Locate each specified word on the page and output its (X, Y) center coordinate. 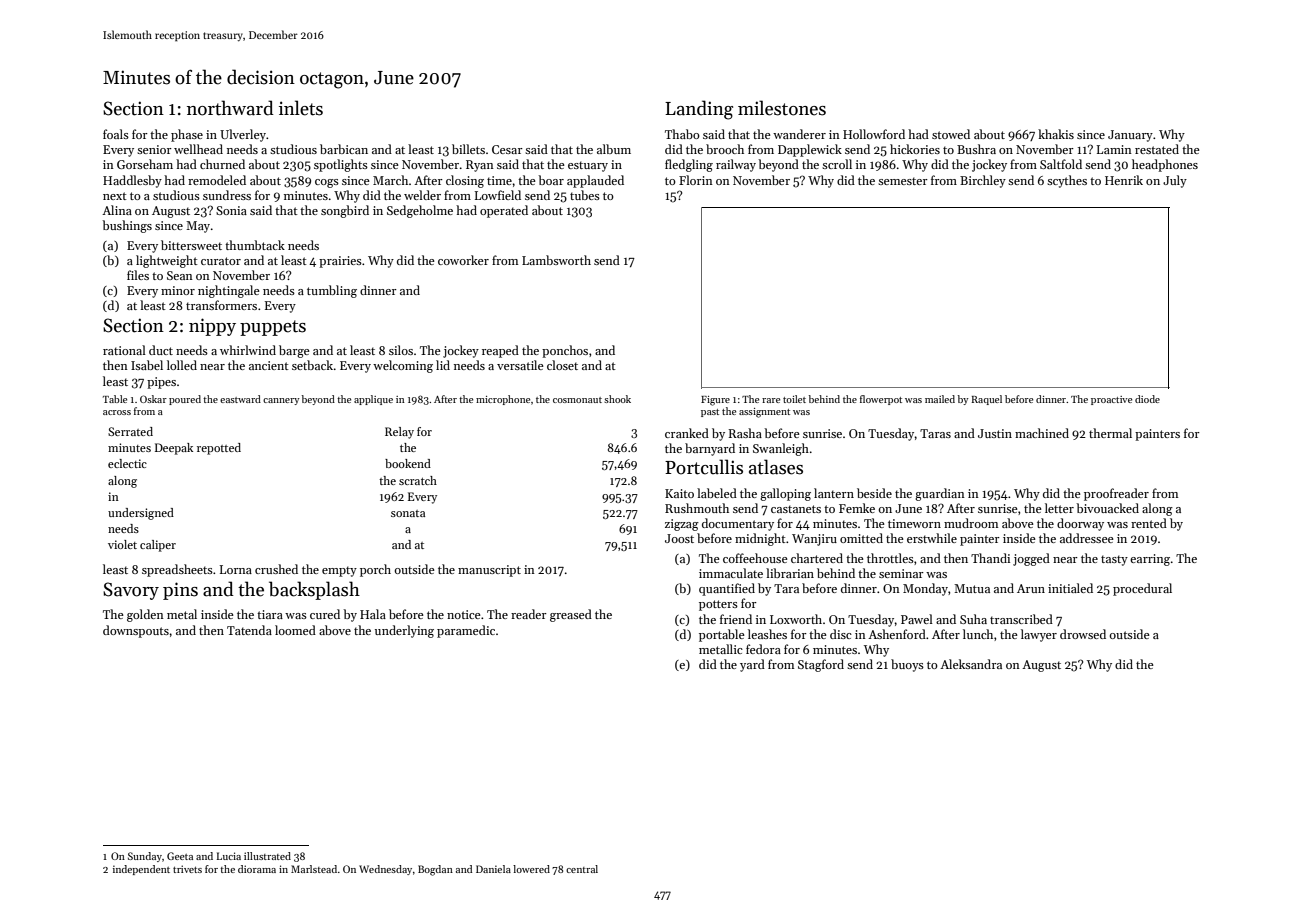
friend (736, 619)
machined (1042, 433)
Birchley (983, 181)
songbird (345, 211)
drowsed (1083, 634)
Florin (696, 180)
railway (736, 165)
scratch (418, 480)
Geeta (180, 856)
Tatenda (249, 630)
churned (222, 164)
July (1175, 181)
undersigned (141, 514)
